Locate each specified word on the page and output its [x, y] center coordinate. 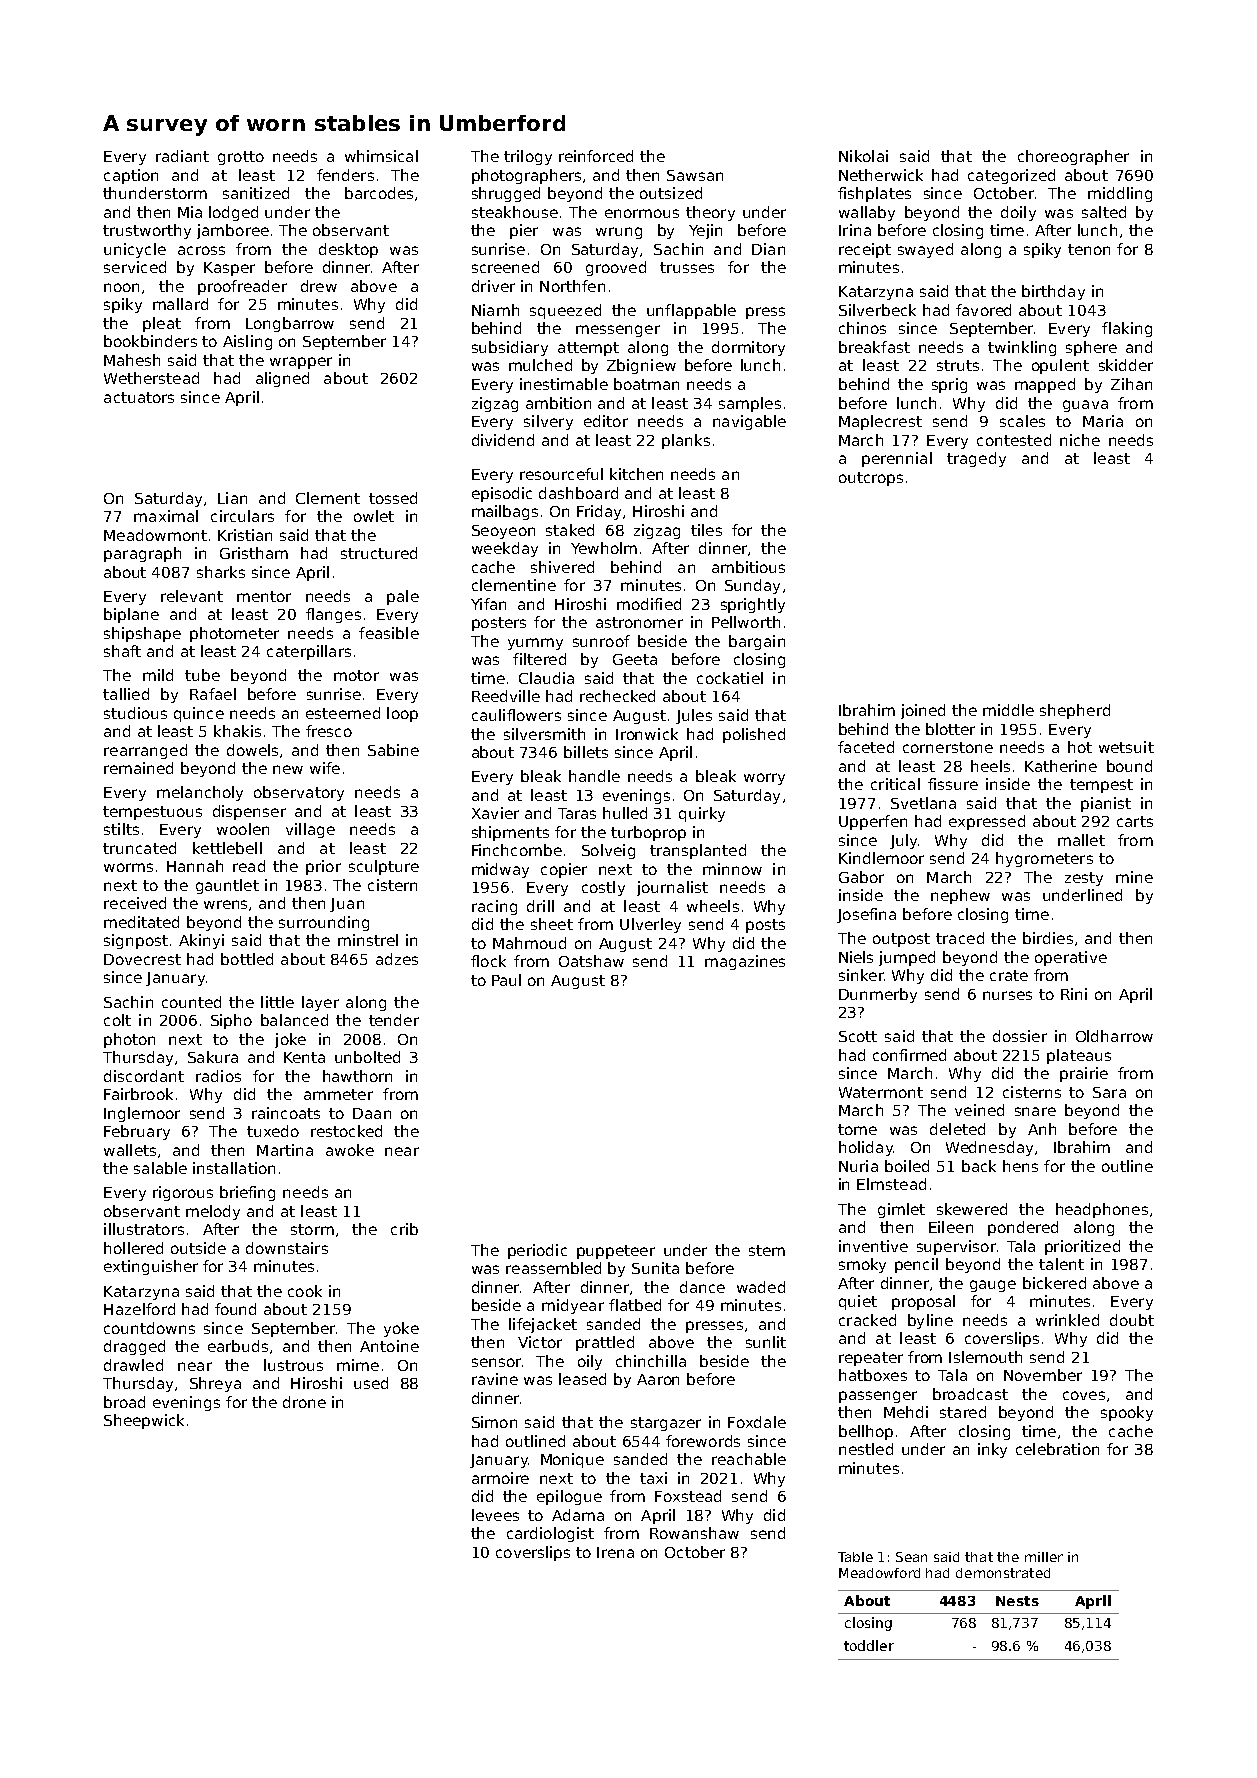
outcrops [871, 479]
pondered [1023, 1228]
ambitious [748, 567]
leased [582, 1379]
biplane [131, 615]
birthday [1053, 292]
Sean [911, 1557]
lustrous [293, 1365]
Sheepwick [144, 1421]
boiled [907, 1166]
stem [767, 1250]
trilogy [528, 157]
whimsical [381, 156]
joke [290, 1040]
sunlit [766, 1342]
